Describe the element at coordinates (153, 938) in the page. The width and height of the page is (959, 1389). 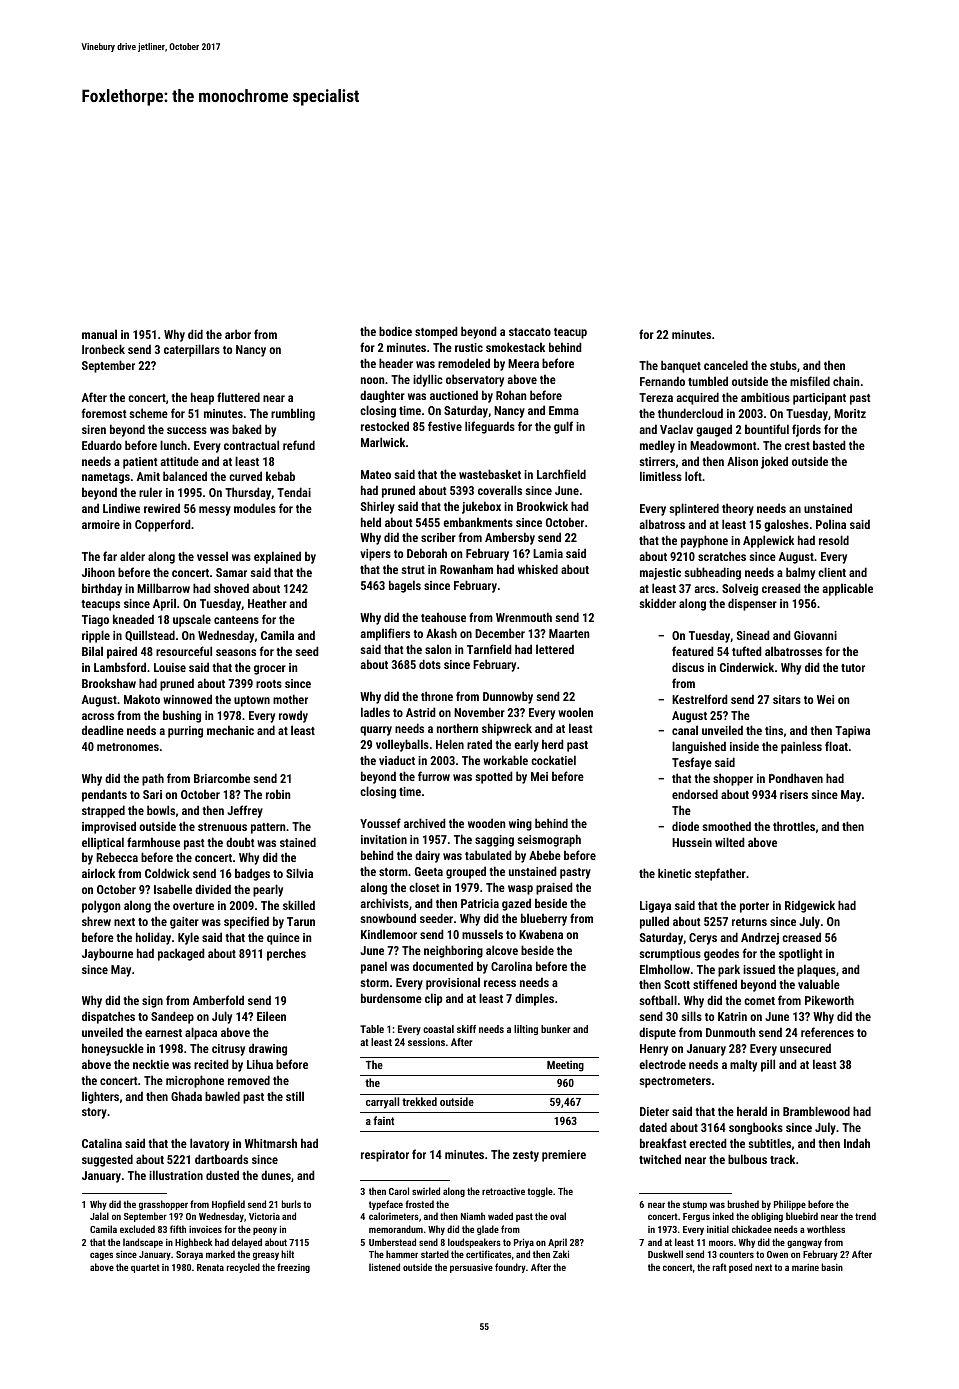
I see `holiday` at that location.
